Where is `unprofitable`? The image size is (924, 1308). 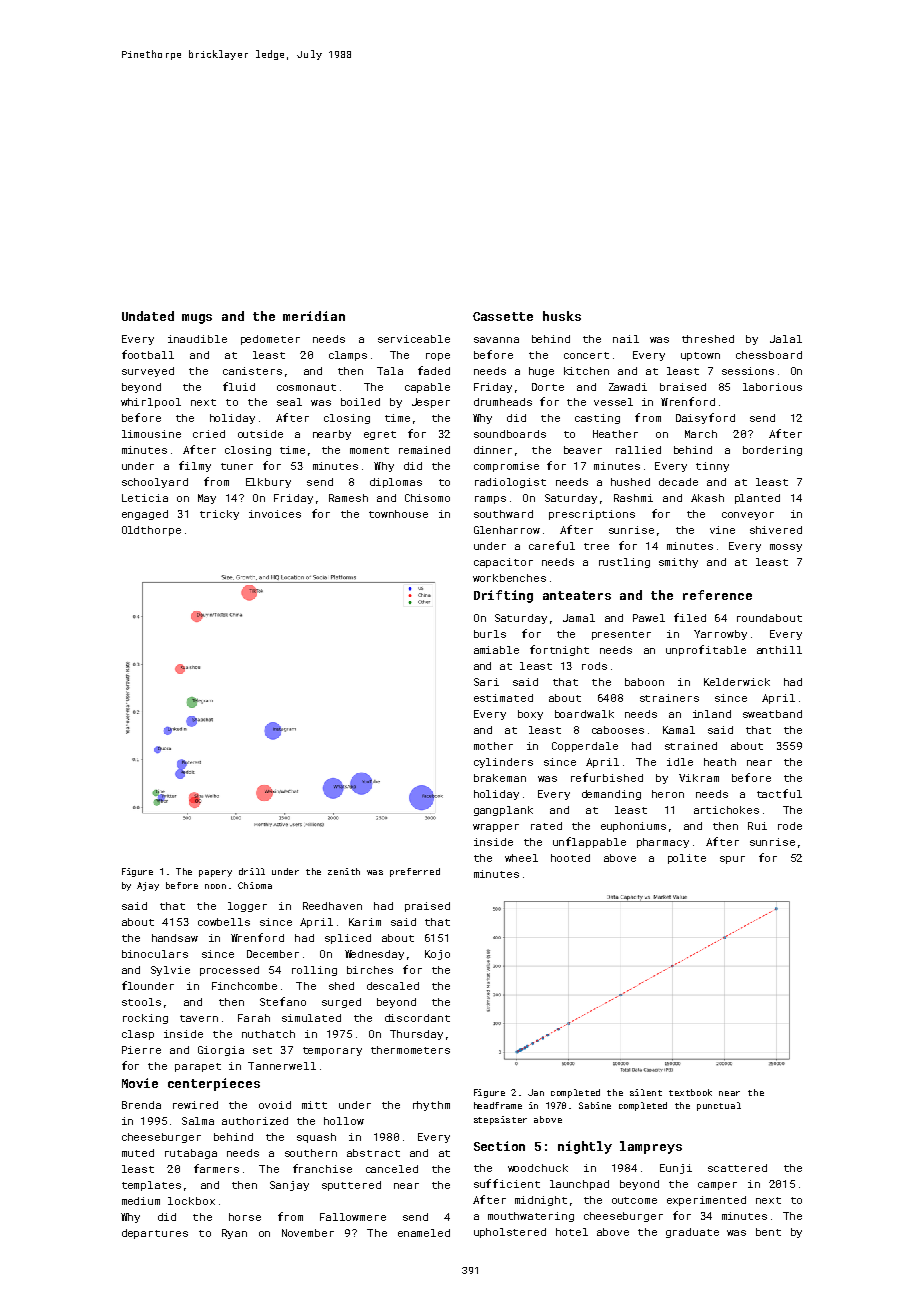
unprofitable is located at coordinates (706, 650).
